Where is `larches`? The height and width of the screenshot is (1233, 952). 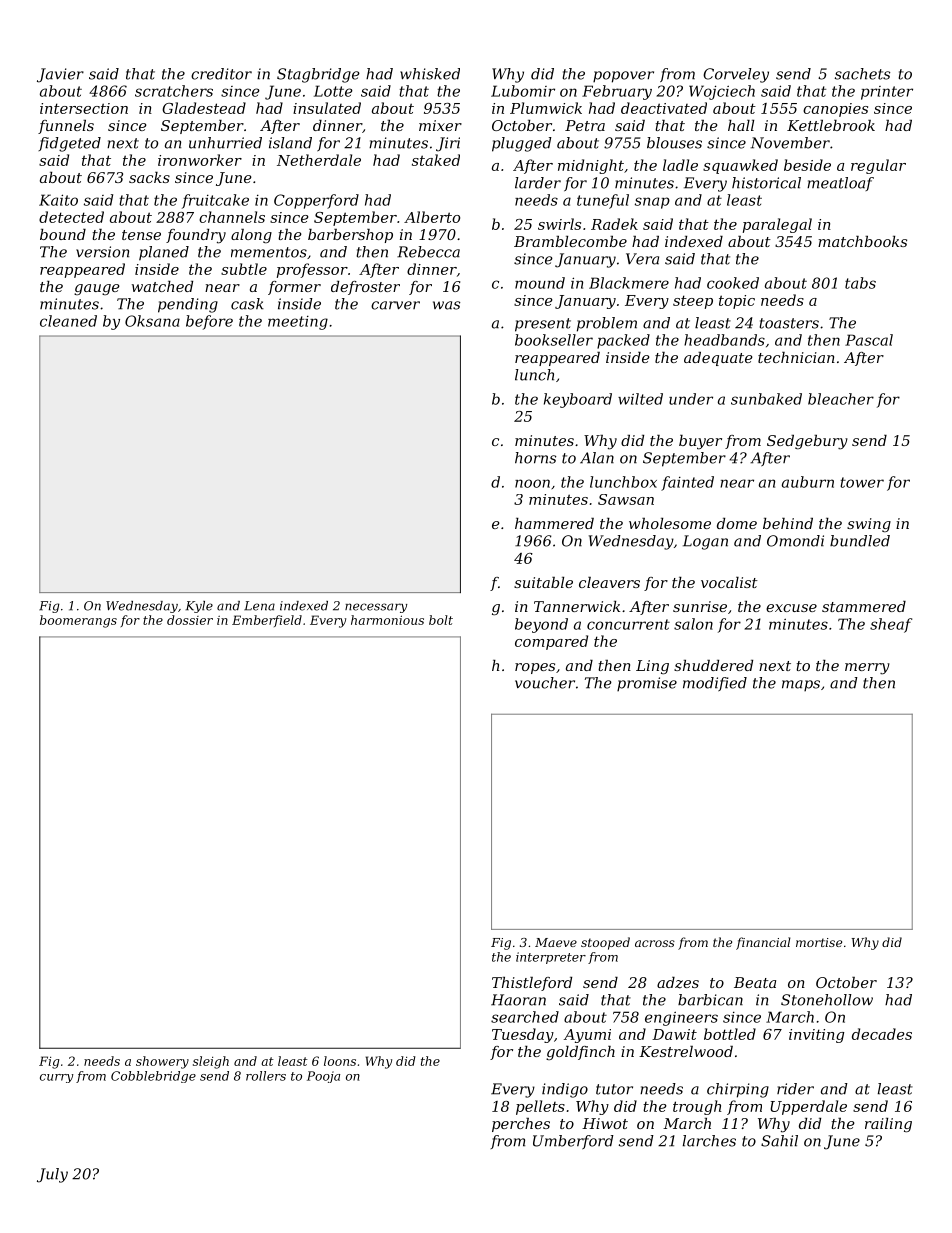
larches is located at coordinates (709, 1141).
